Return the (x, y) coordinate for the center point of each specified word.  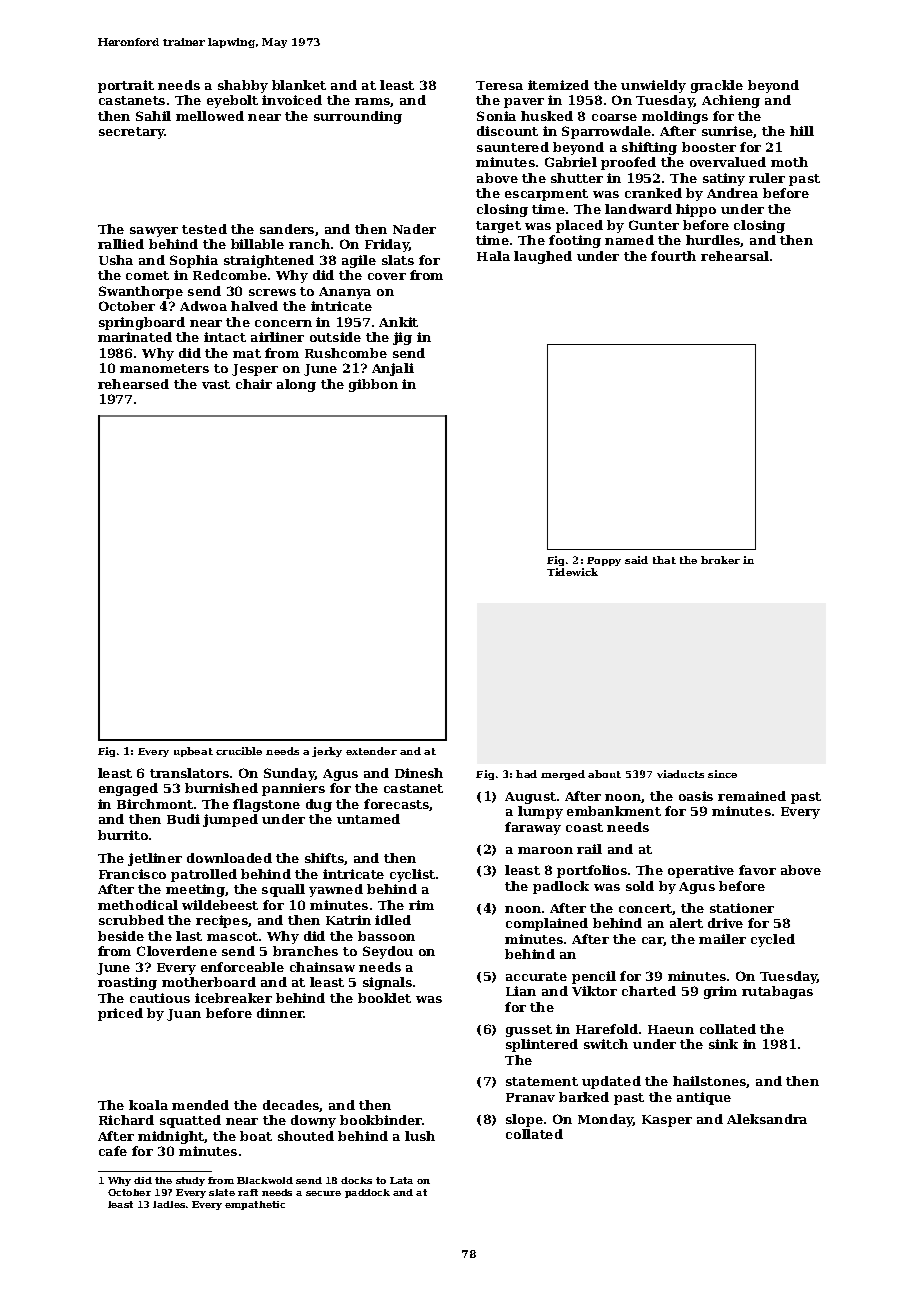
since (722, 774)
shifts (324, 858)
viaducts (680, 774)
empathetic (255, 1205)
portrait (126, 86)
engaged (128, 789)
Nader (414, 229)
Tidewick (572, 572)
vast (216, 384)
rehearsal (735, 256)
